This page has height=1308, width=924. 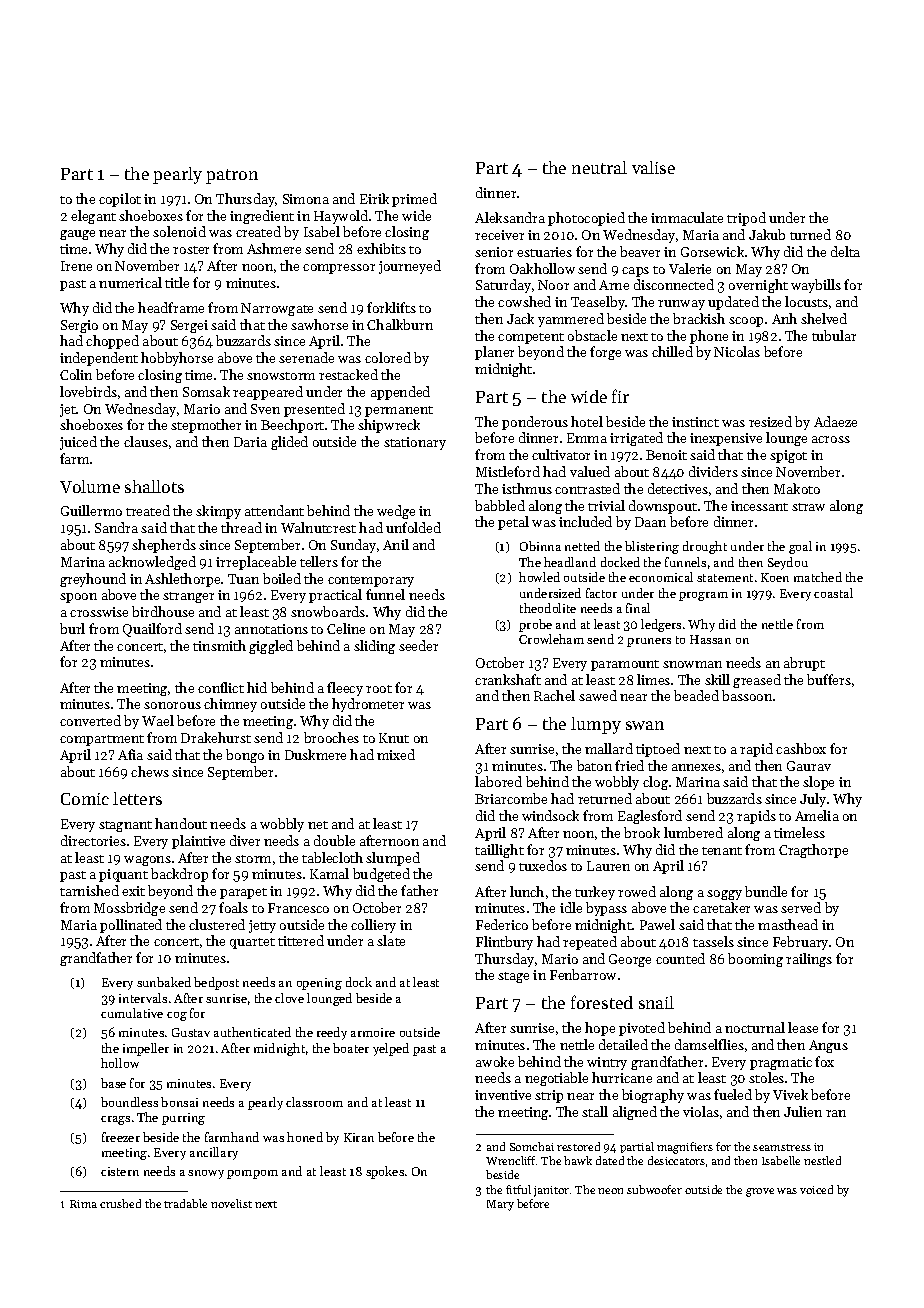 What do you see at coordinates (808, 507) in the page?
I see `straw` at bounding box center [808, 507].
